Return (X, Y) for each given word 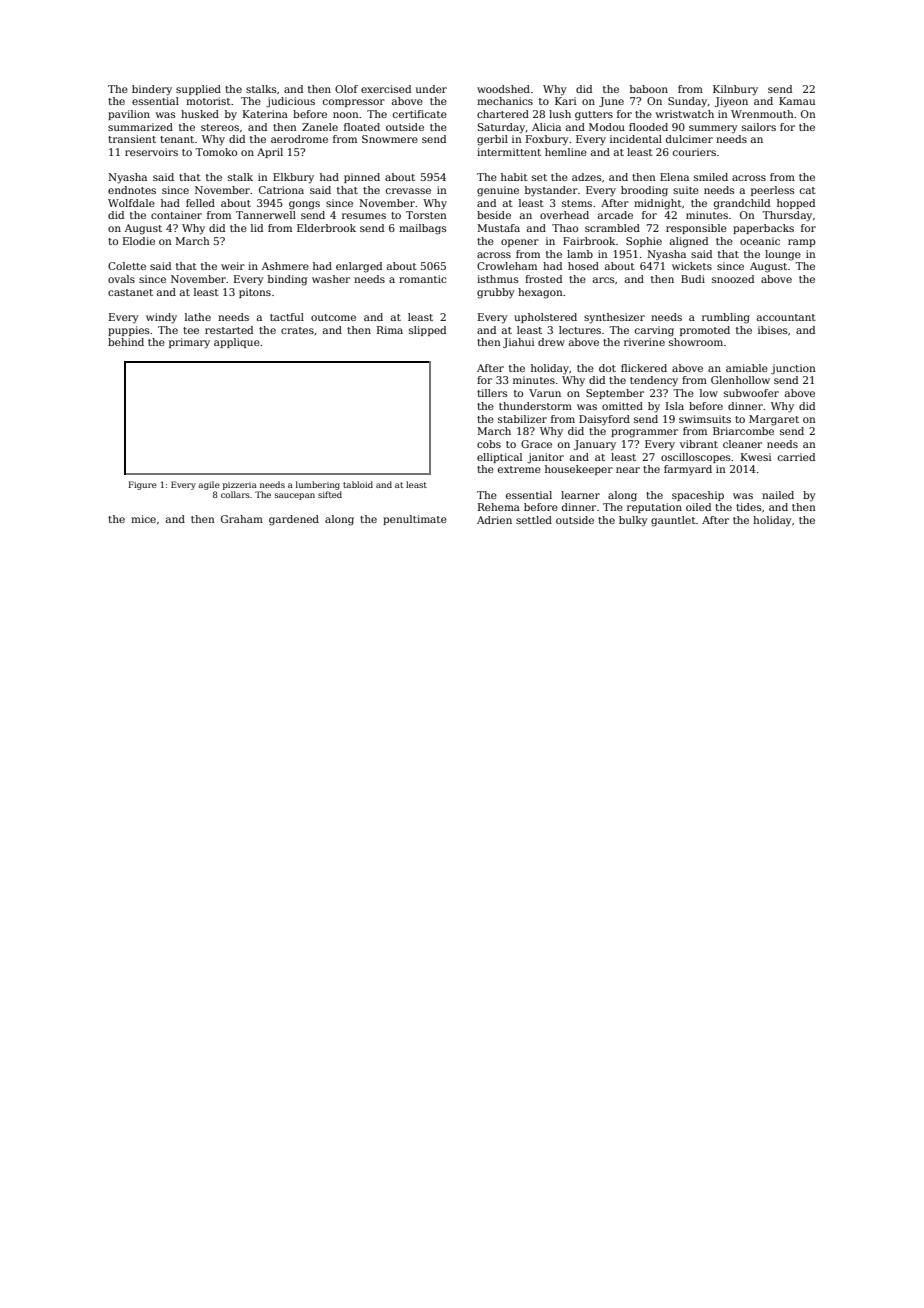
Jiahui (518, 343)
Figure (142, 485)
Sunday (687, 102)
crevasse (408, 191)
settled (534, 520)
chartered (503, 114)
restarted (229, 330)
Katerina (265, 114)
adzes (586, 177)
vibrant (699, 444)
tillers (492, 393)
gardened (294, 520)
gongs (304, 205)
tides (748, 507)
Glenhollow (740, 380)
